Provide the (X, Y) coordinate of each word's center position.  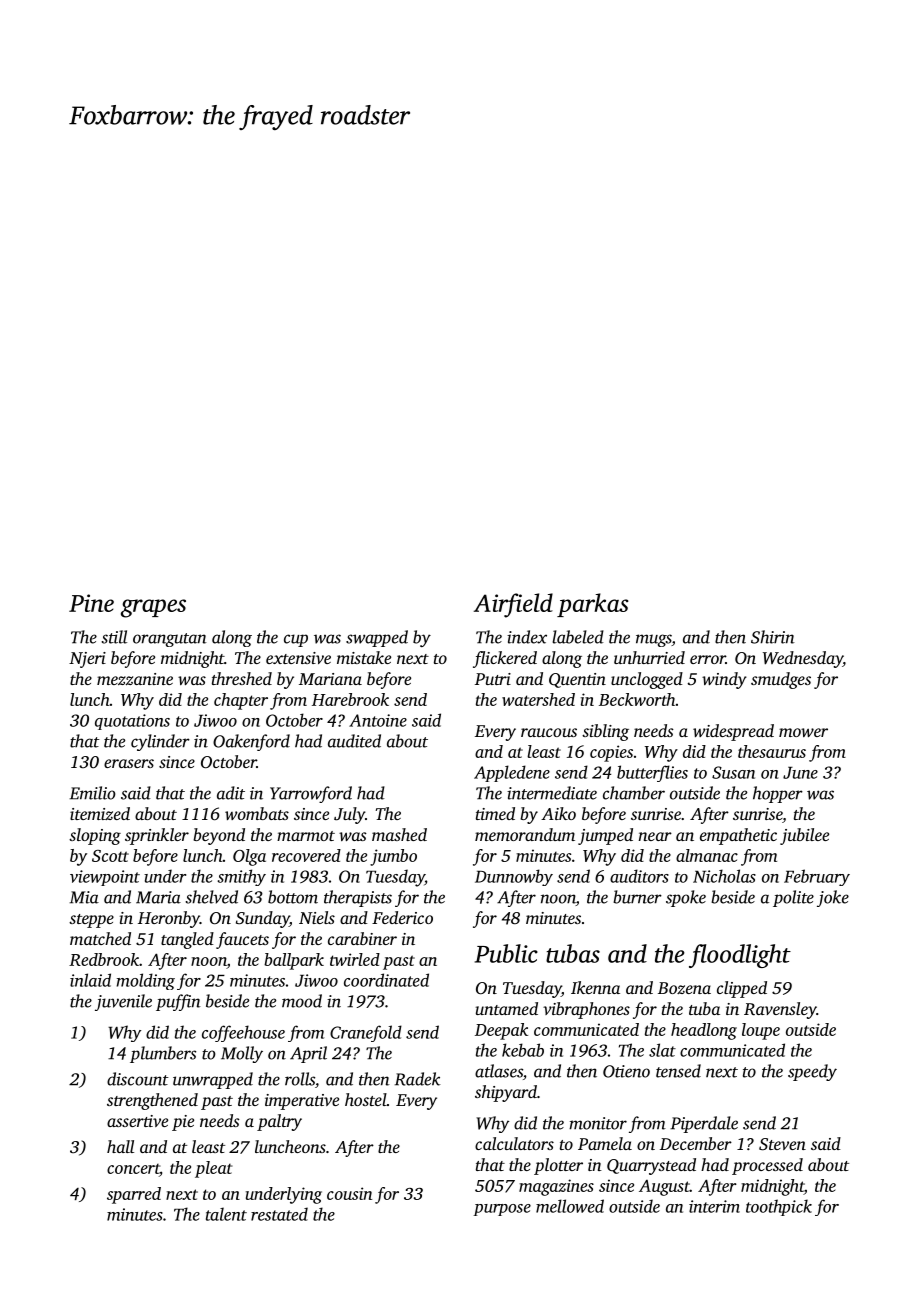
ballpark (294, 961)
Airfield (513, 605)
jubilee (804, 836)
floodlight (740, 956)
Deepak (501, 1031)
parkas (593, 605)
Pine (91, 603)
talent (226, 1214)
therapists (358, 898)
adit (231, 793)
